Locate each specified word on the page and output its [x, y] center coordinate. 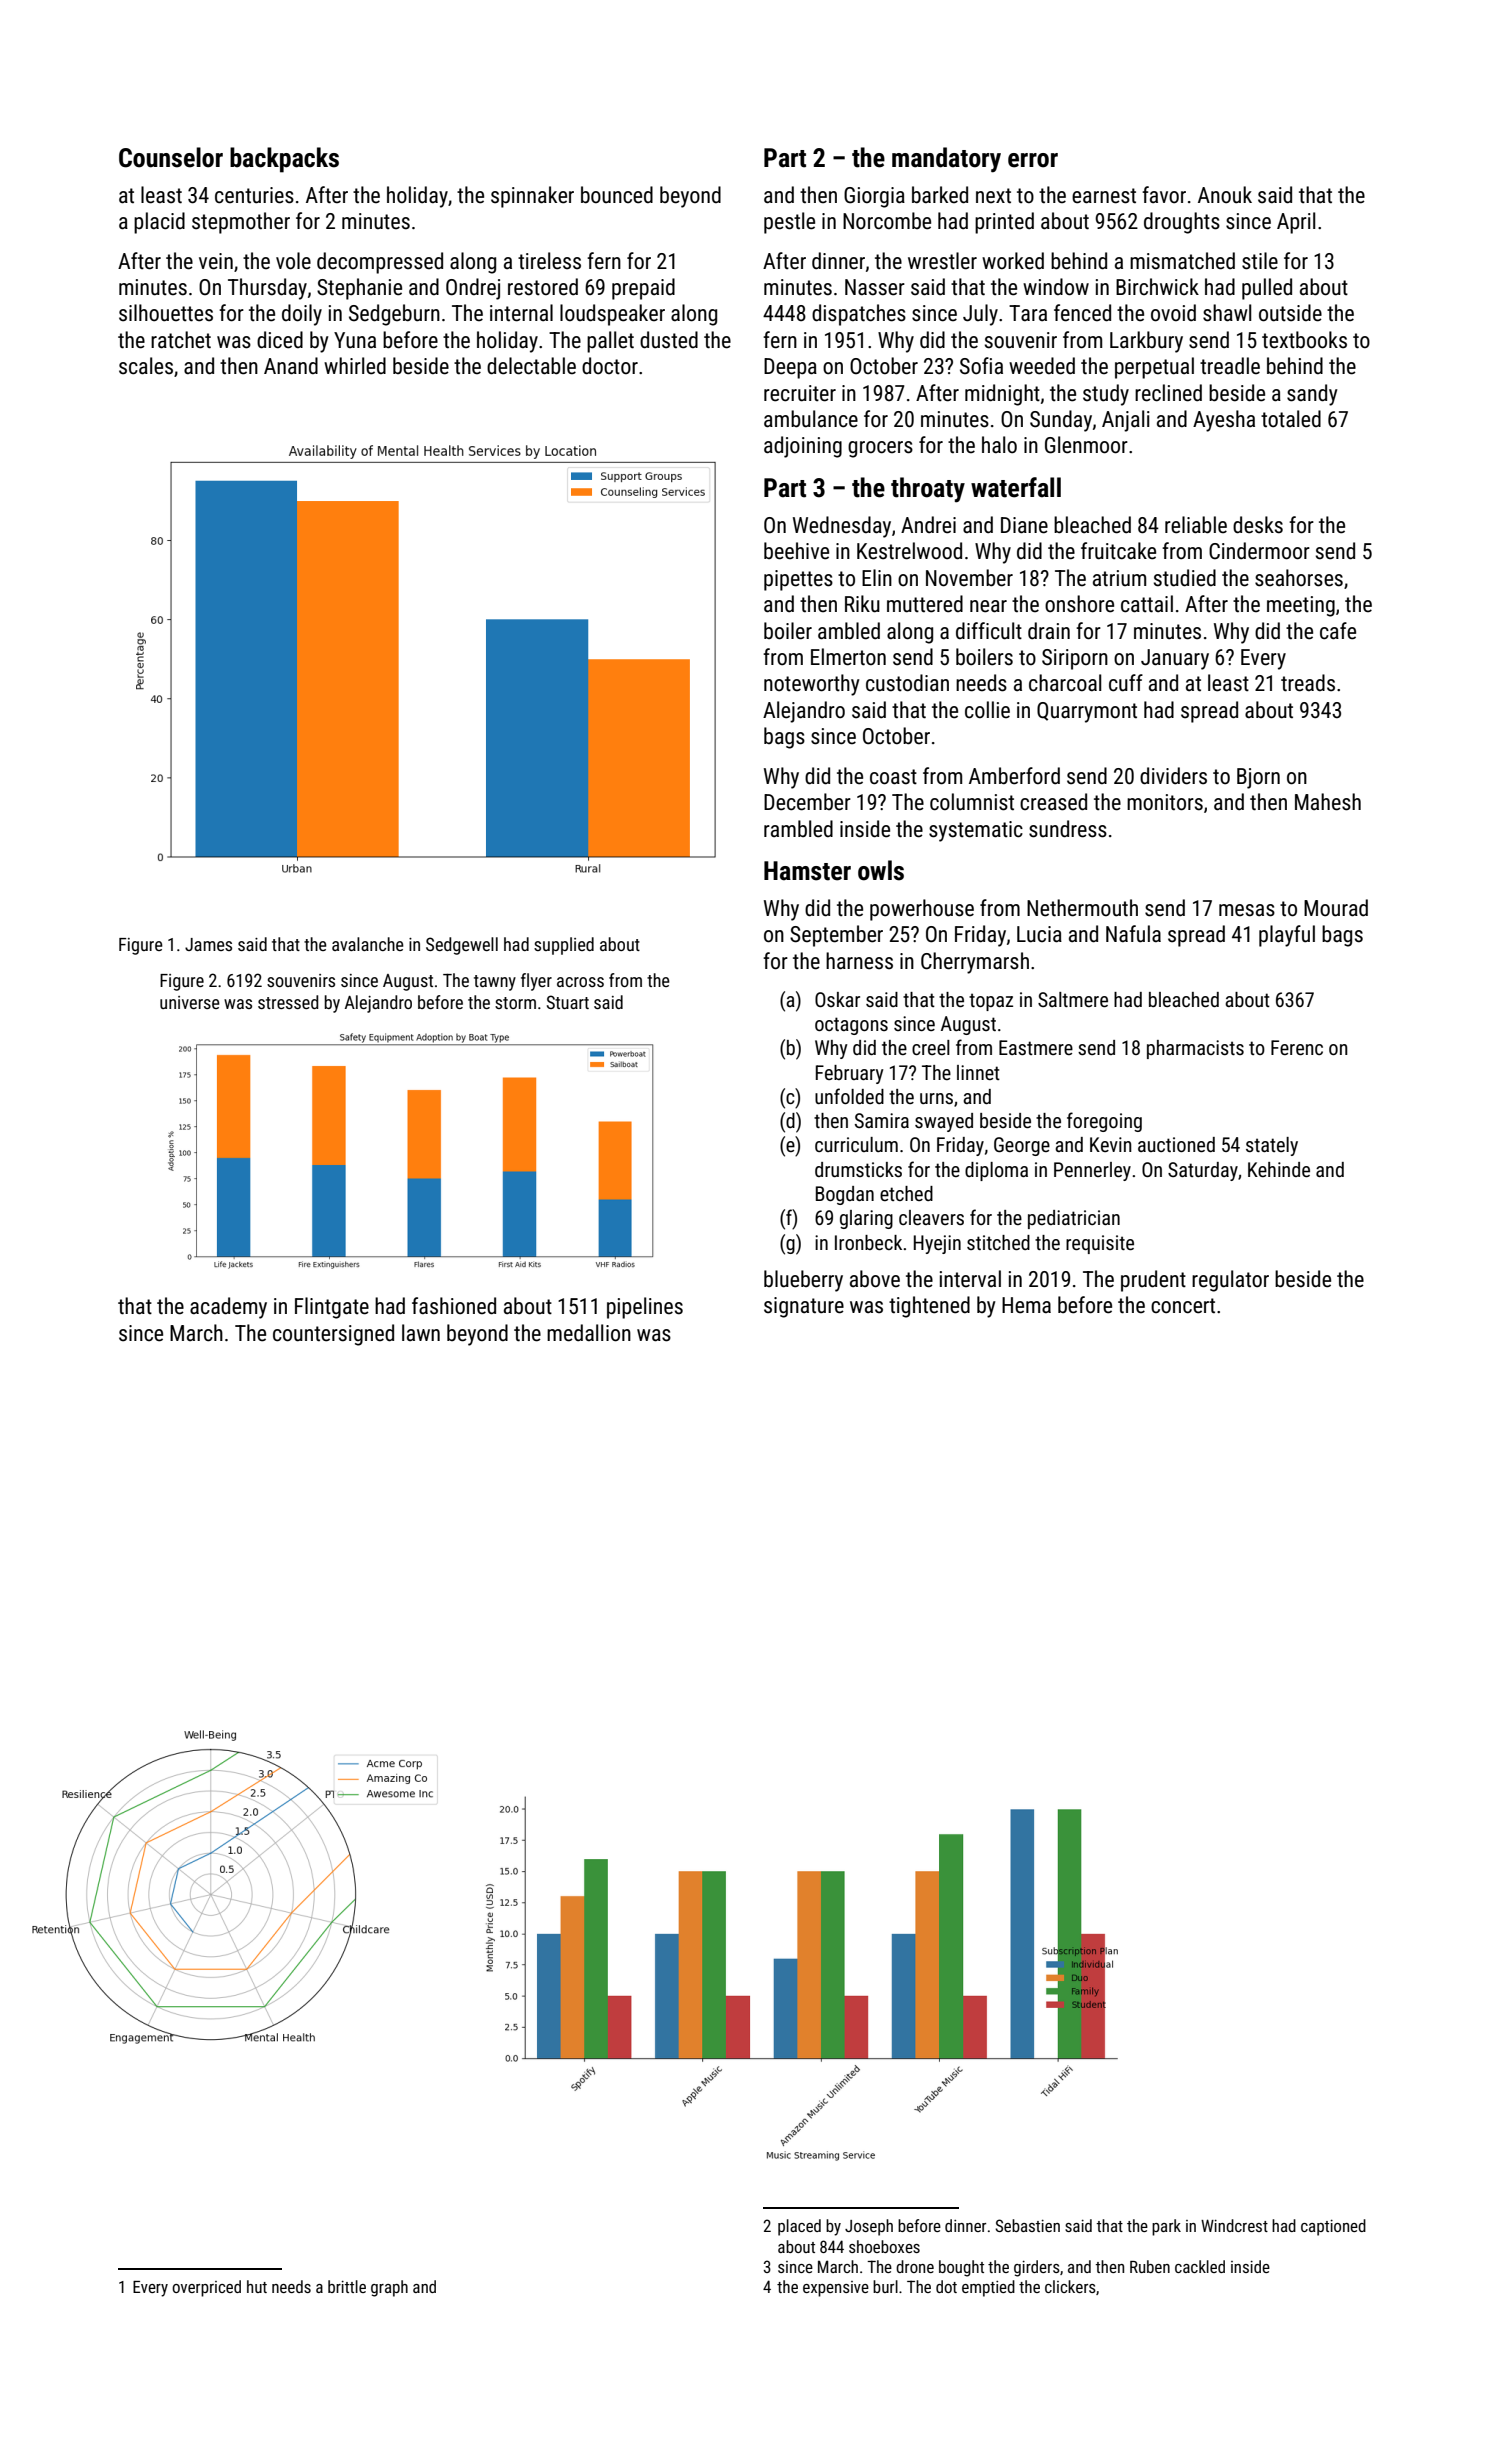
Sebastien [1027, 2225]
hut [257, 2286]
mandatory [946, 160]
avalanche [368, 944]
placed [799, 2227]
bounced [617, 195]
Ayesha [1224, 421]
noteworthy [812, 685]
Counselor [171, 157]
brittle [347, 2286]
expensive [836, 2289]
